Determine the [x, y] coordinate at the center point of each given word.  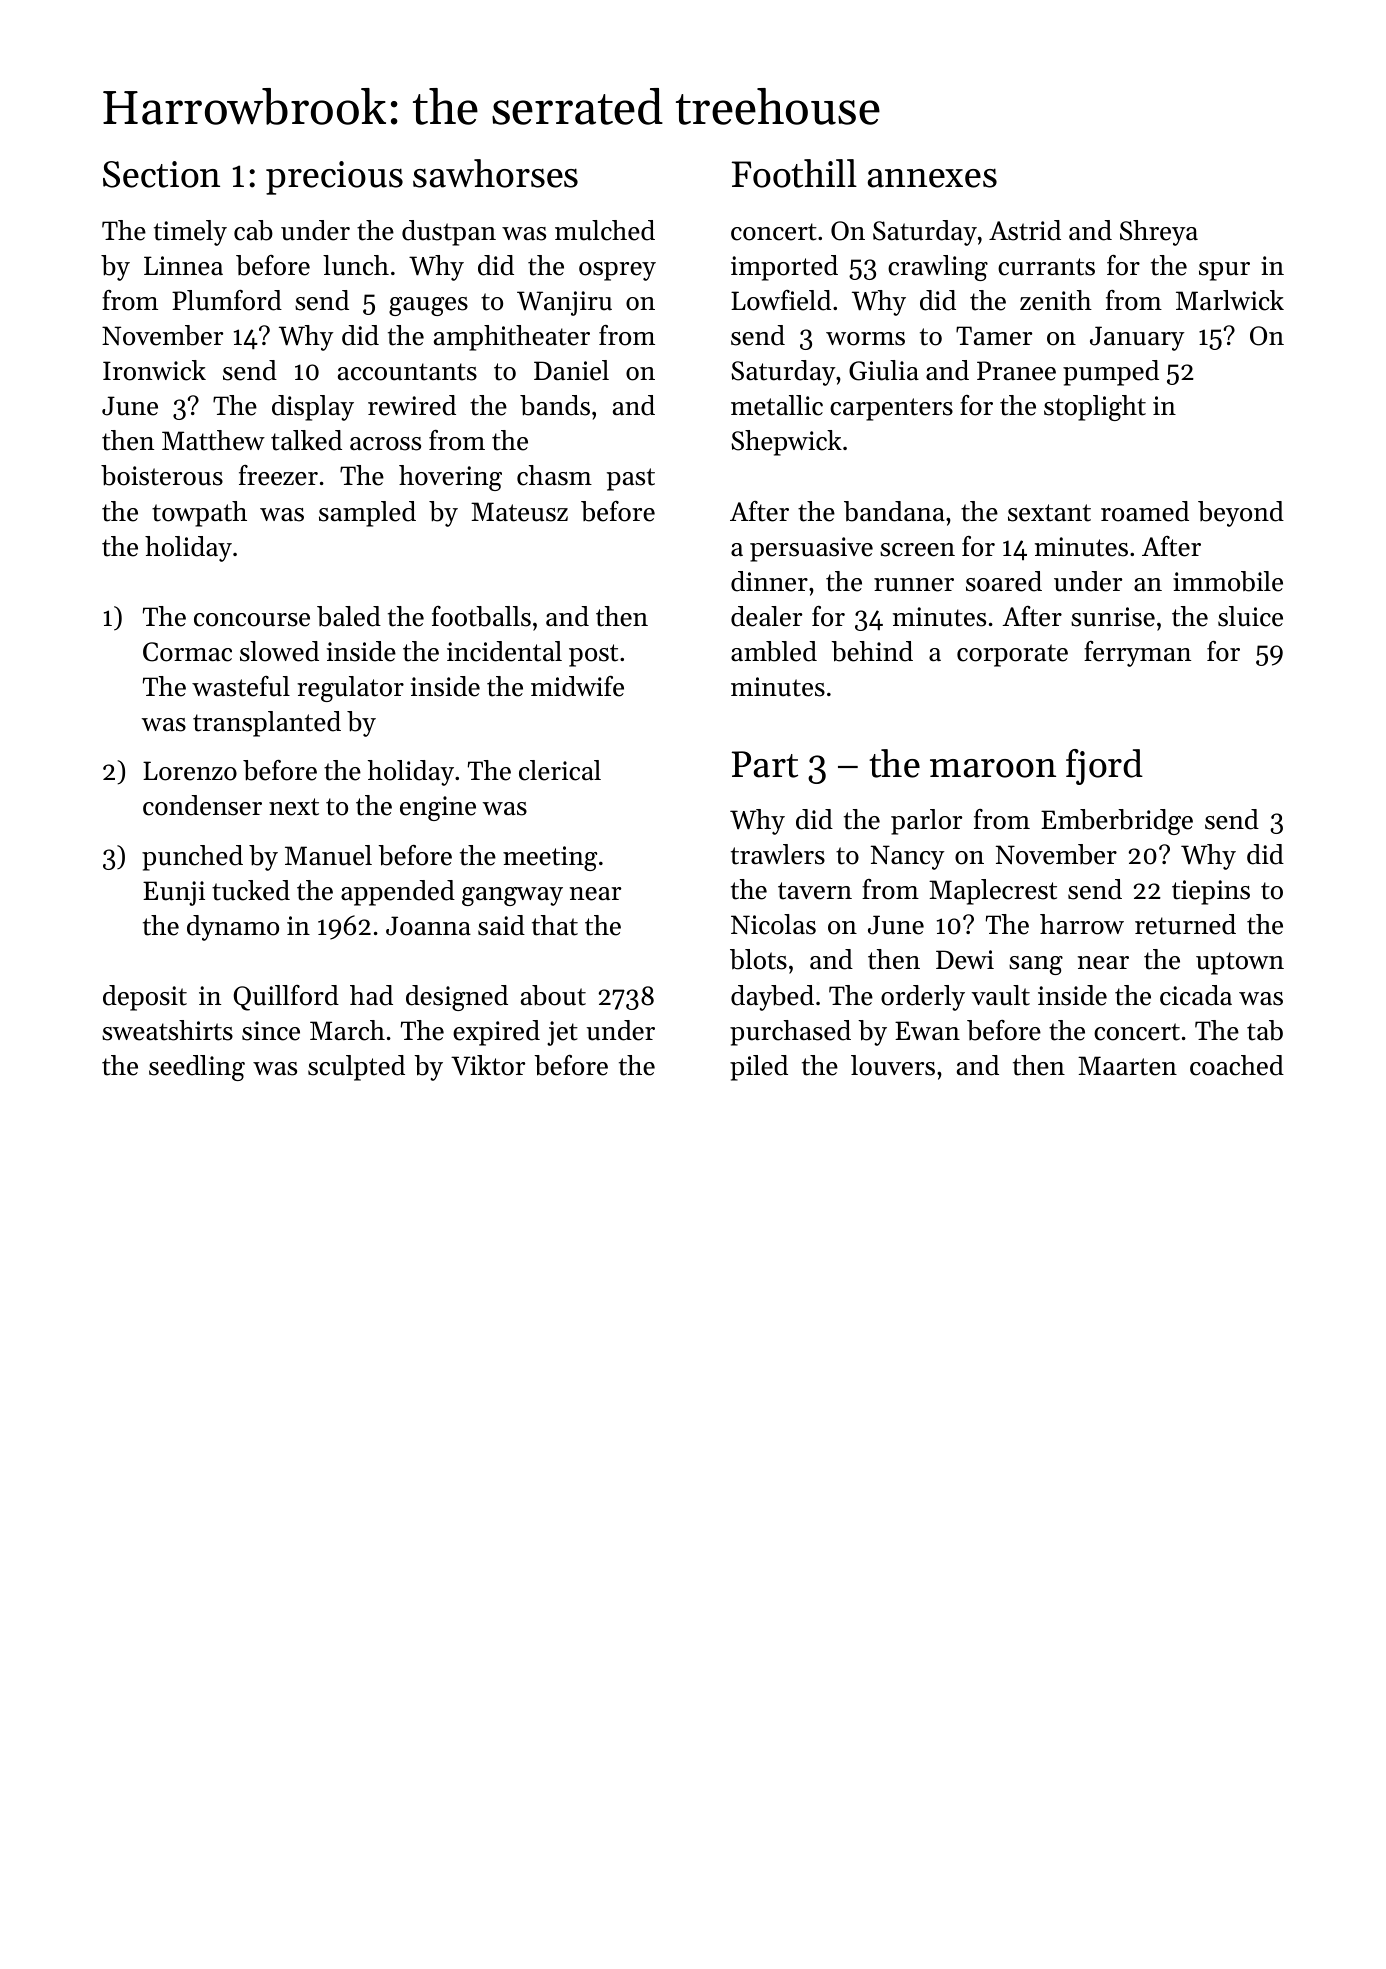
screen [917, 550]
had [371, 995]
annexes [932, 178]
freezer [278, 475]
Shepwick [786, 443]
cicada [1196, 995]
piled [759, 1068]
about [553, 995]
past [631, 479]
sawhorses [495, 173]
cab [253, 230]
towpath [199, 514]
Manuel [328, 855]
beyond [1241, 514]
